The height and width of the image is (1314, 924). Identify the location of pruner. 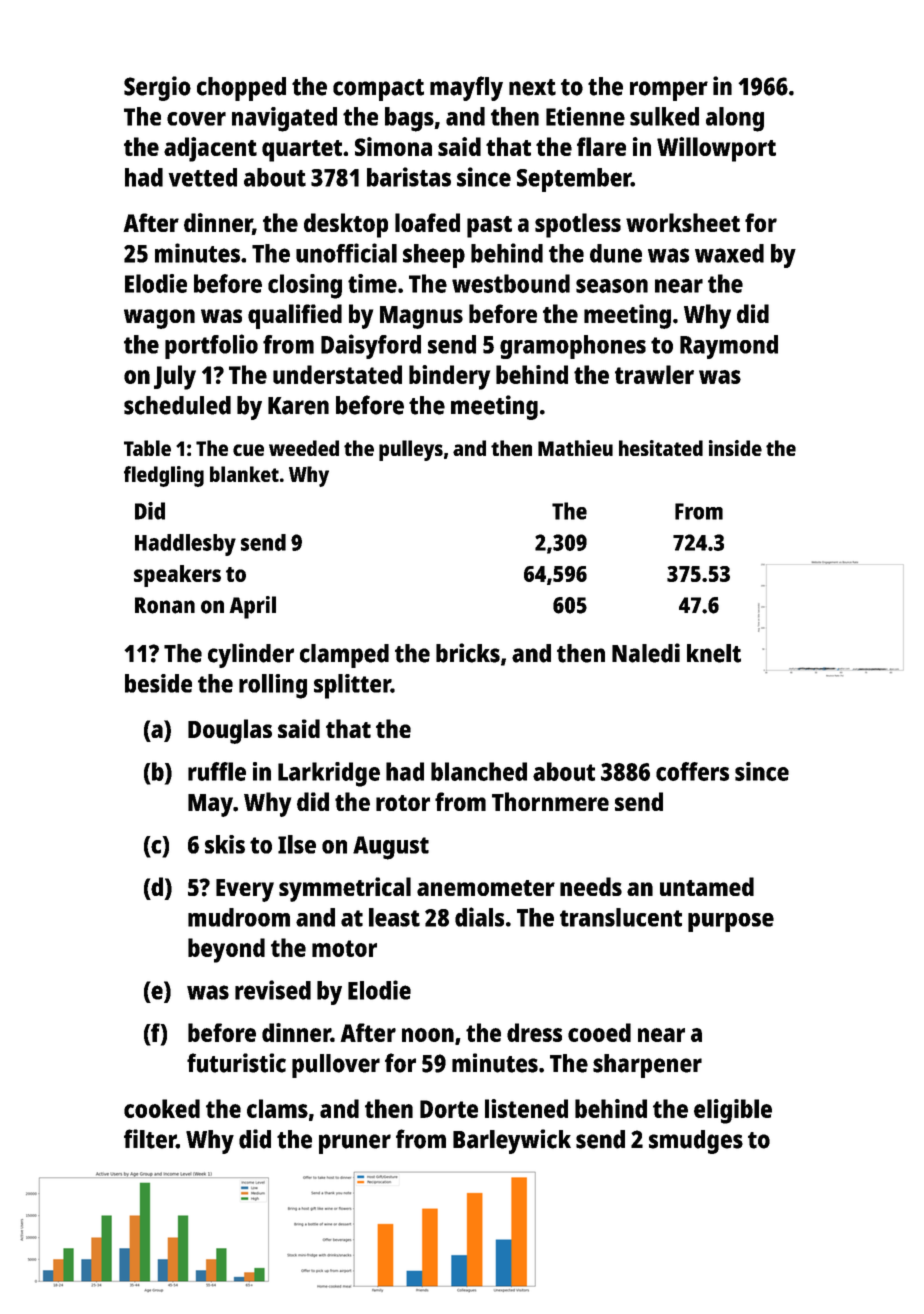
(355, 1144).
